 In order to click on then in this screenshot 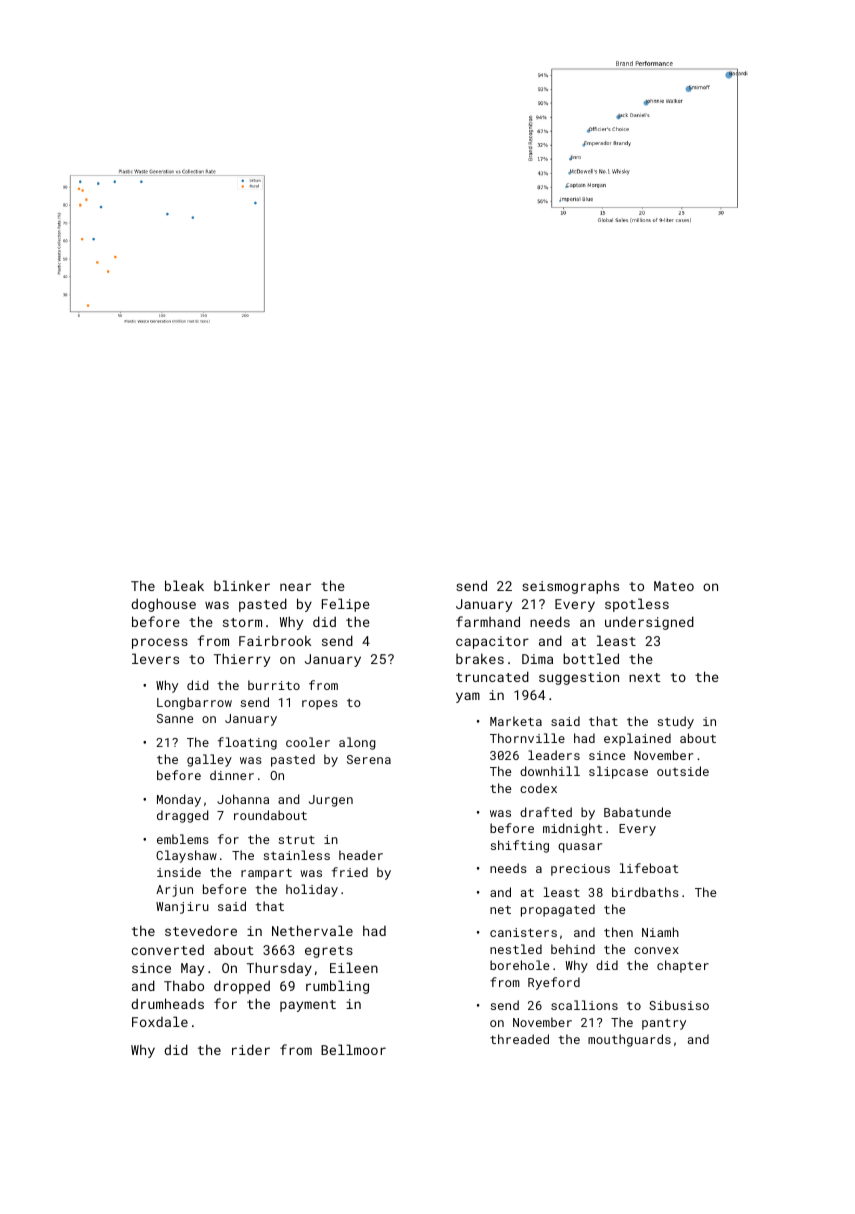, I will do `click(618, 932)`.
